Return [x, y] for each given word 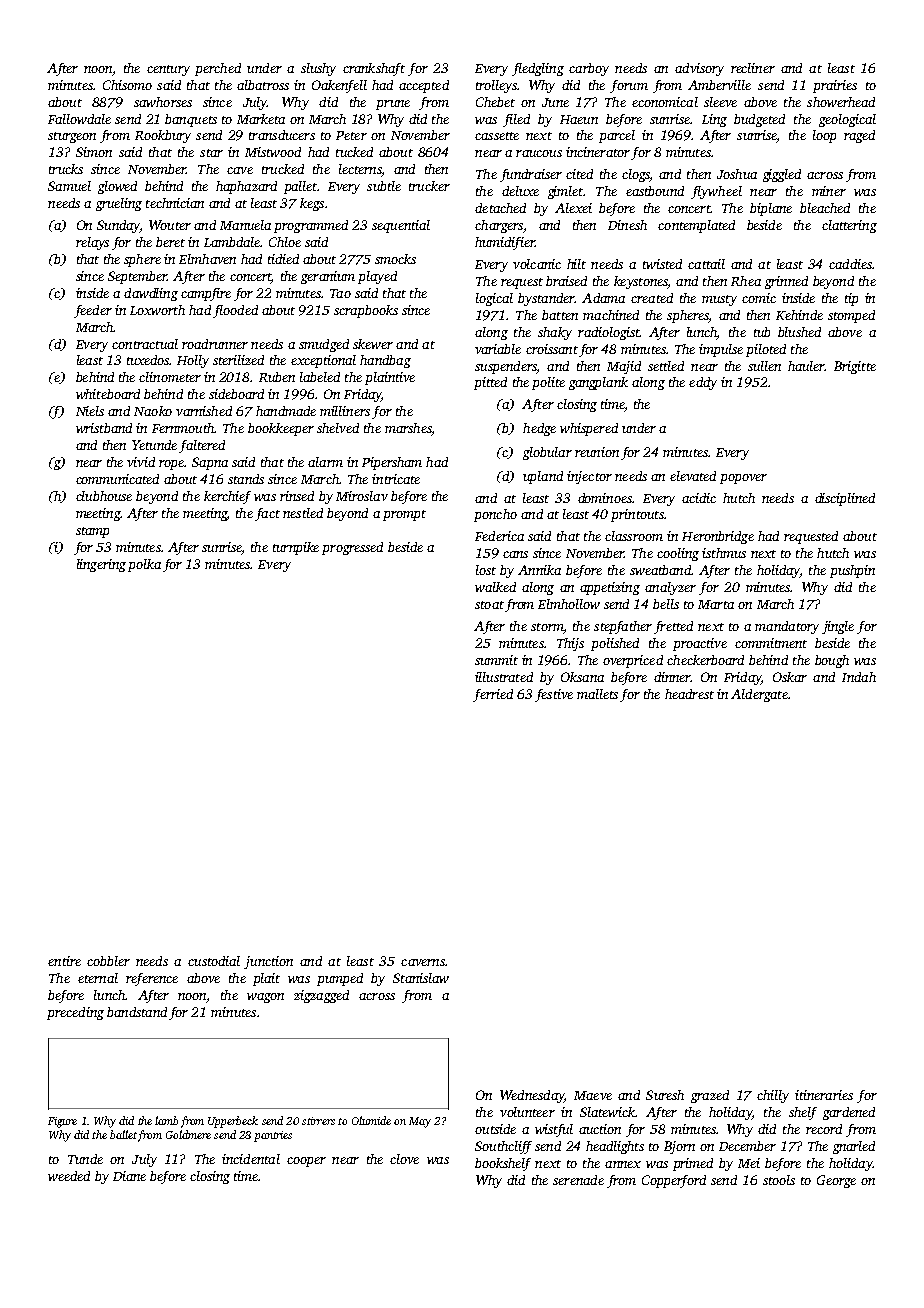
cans [515, 554]
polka [144, 565]
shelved [338, 428]
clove [404, 1159]
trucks [66, 169]
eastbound [655, 191]
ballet [123, 1134]
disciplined [845, 499]
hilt [576, 264]
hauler [806, 366]
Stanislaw [421, 978]
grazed [710, 1096]
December [747, 1146]
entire [64, 961]
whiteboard [108, 394]
